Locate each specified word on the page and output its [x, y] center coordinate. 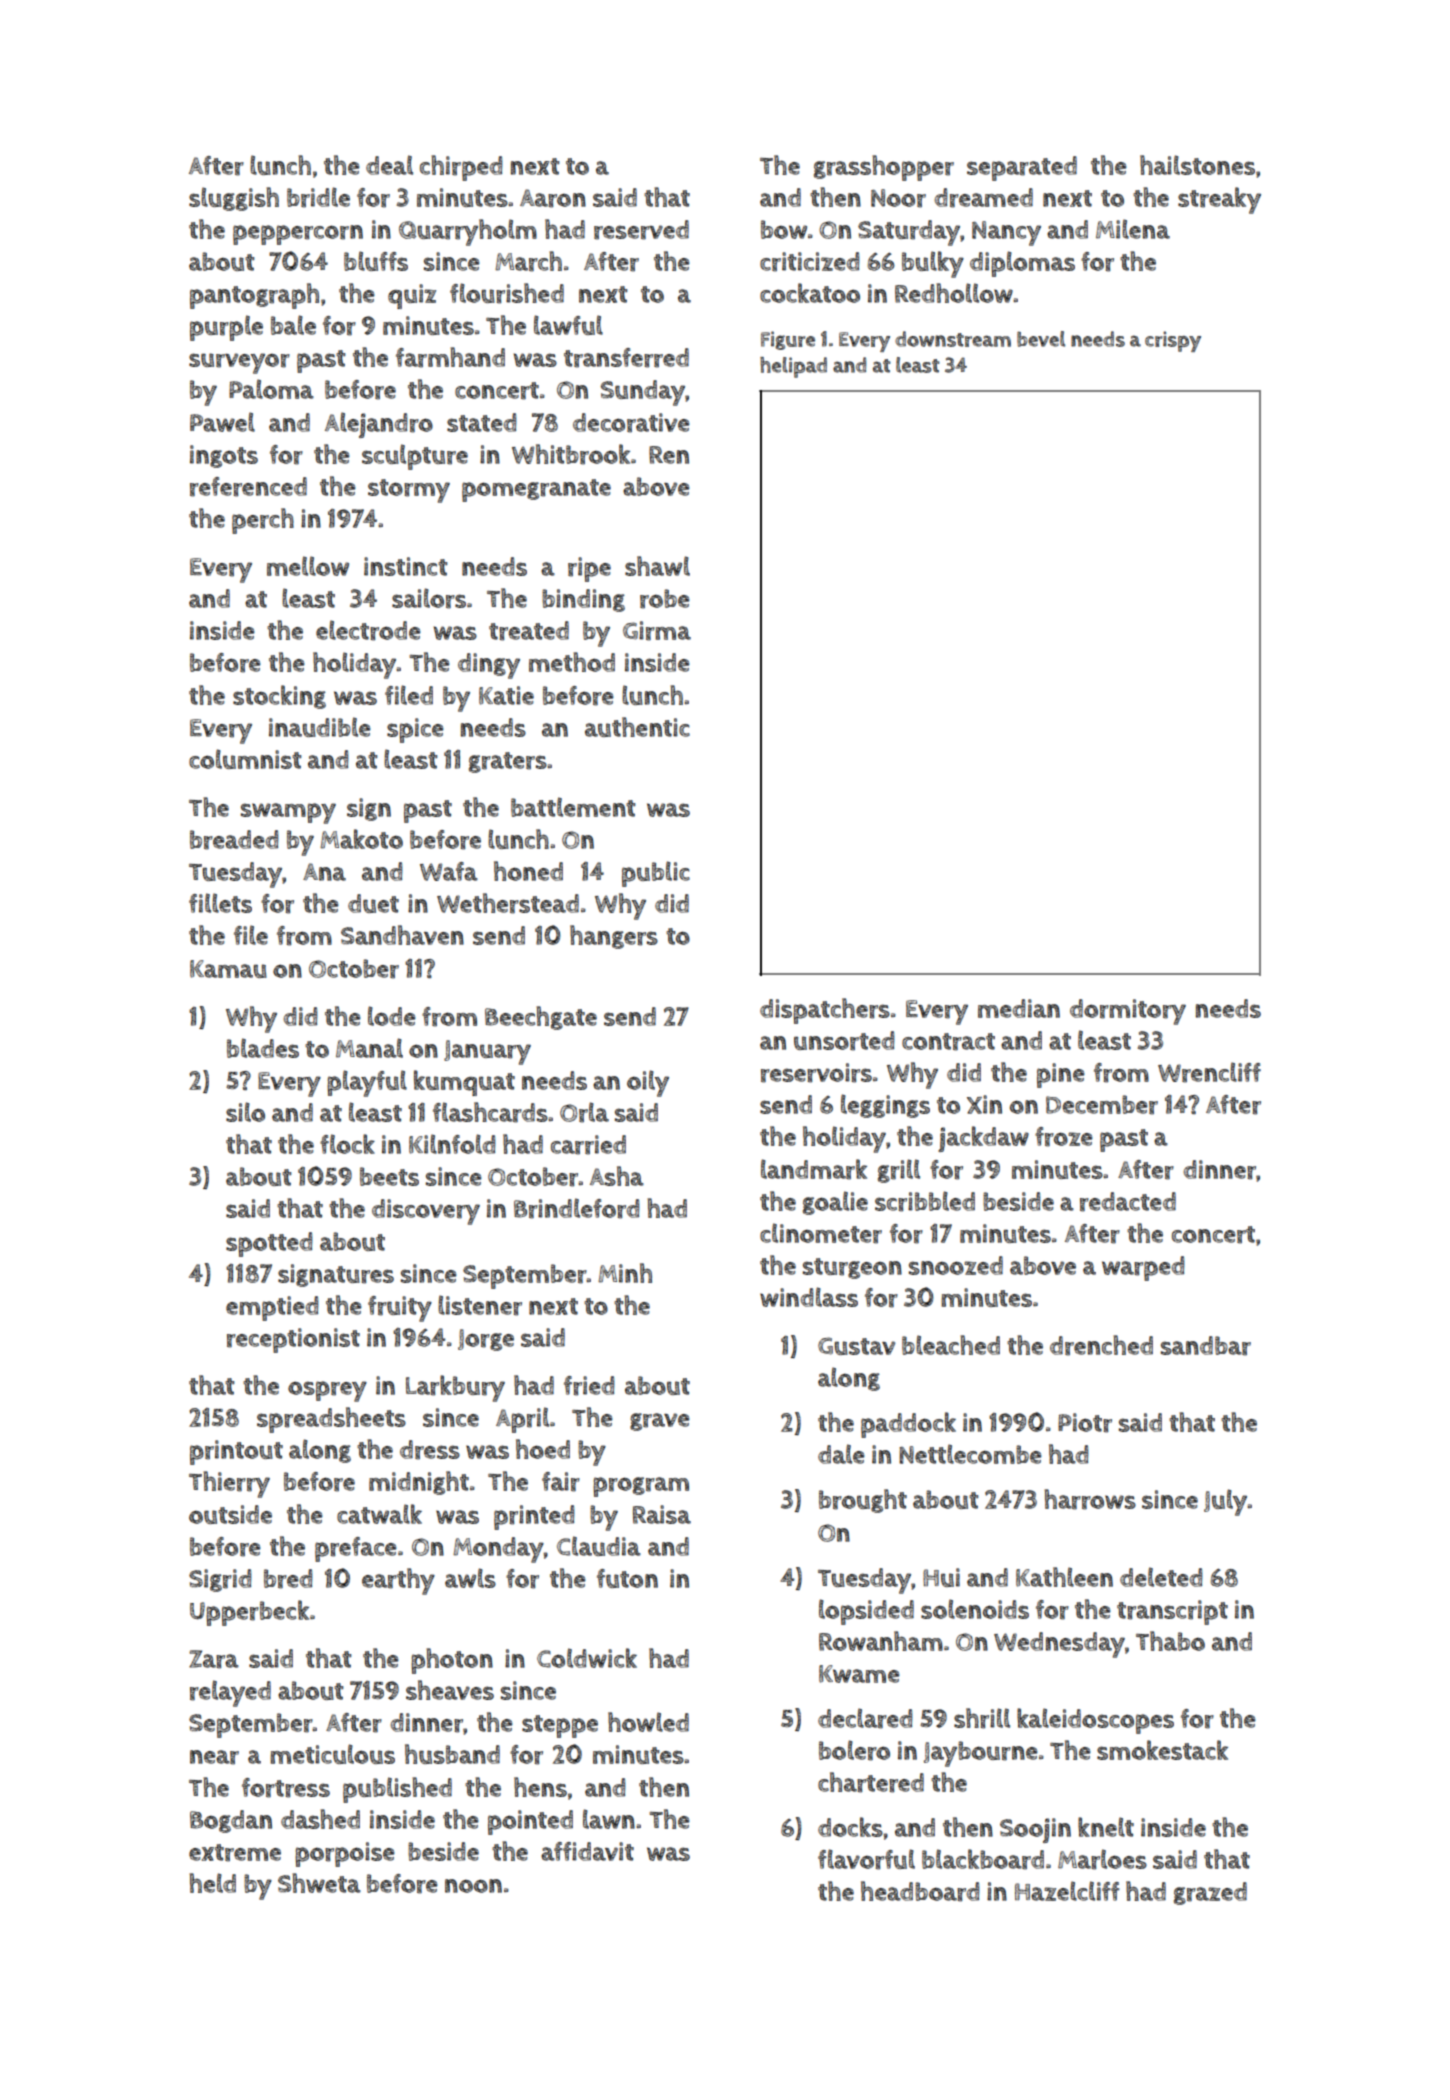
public [656, 874]
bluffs [376, 261]
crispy [1173, 341]
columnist [245, 759]
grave [660, 1422]
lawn [609, 1819]
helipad [793, 367]
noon [473, 1886]
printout [236, 1452]
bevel [1041, 339]
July [1226, 1502]
